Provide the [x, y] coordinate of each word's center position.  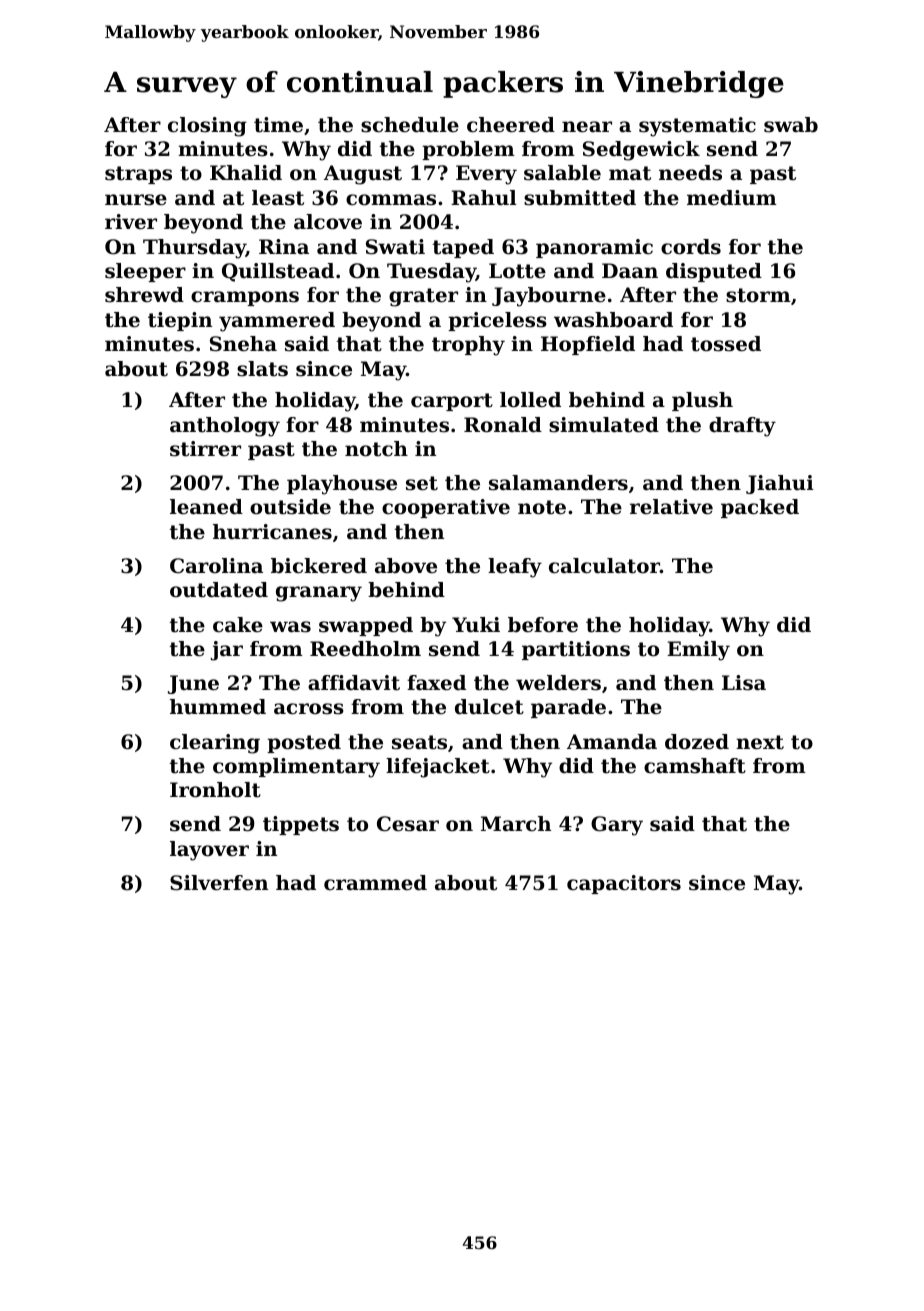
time [278, 125]
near [587, 127]
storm [758, 295]
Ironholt [215, 790]
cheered [511, 125]
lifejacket [438, 768]
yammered [277, 322]
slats [262, 369]
